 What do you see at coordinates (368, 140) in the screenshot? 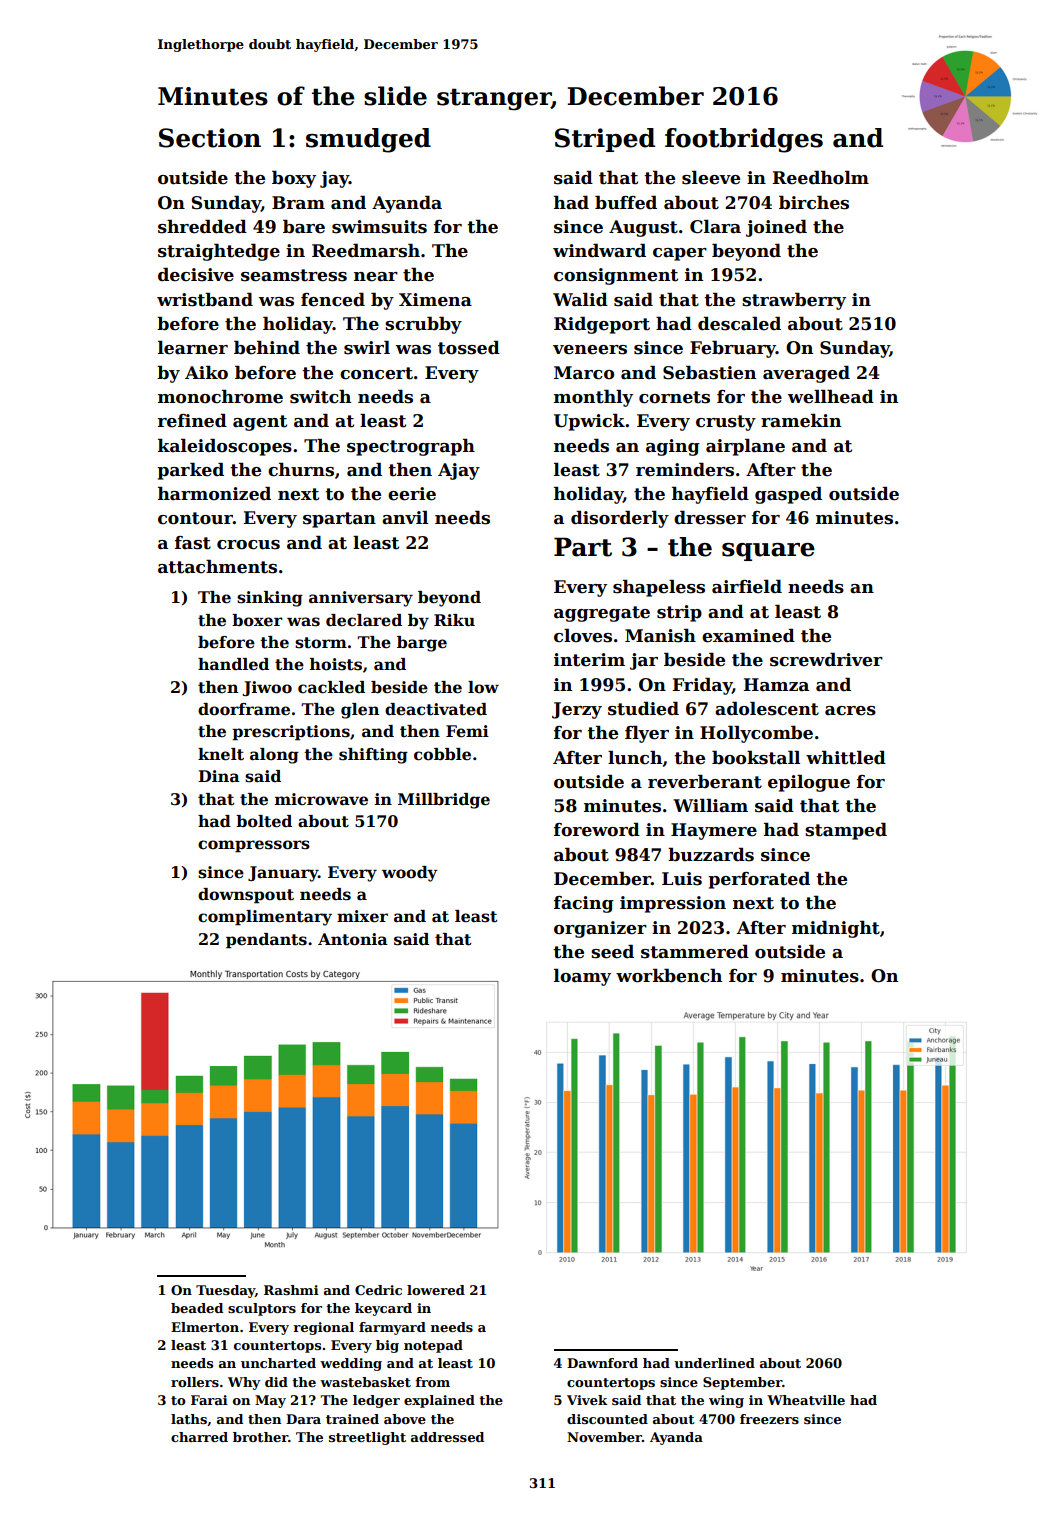
I see `smudged` at bounding box center [368, 140].
